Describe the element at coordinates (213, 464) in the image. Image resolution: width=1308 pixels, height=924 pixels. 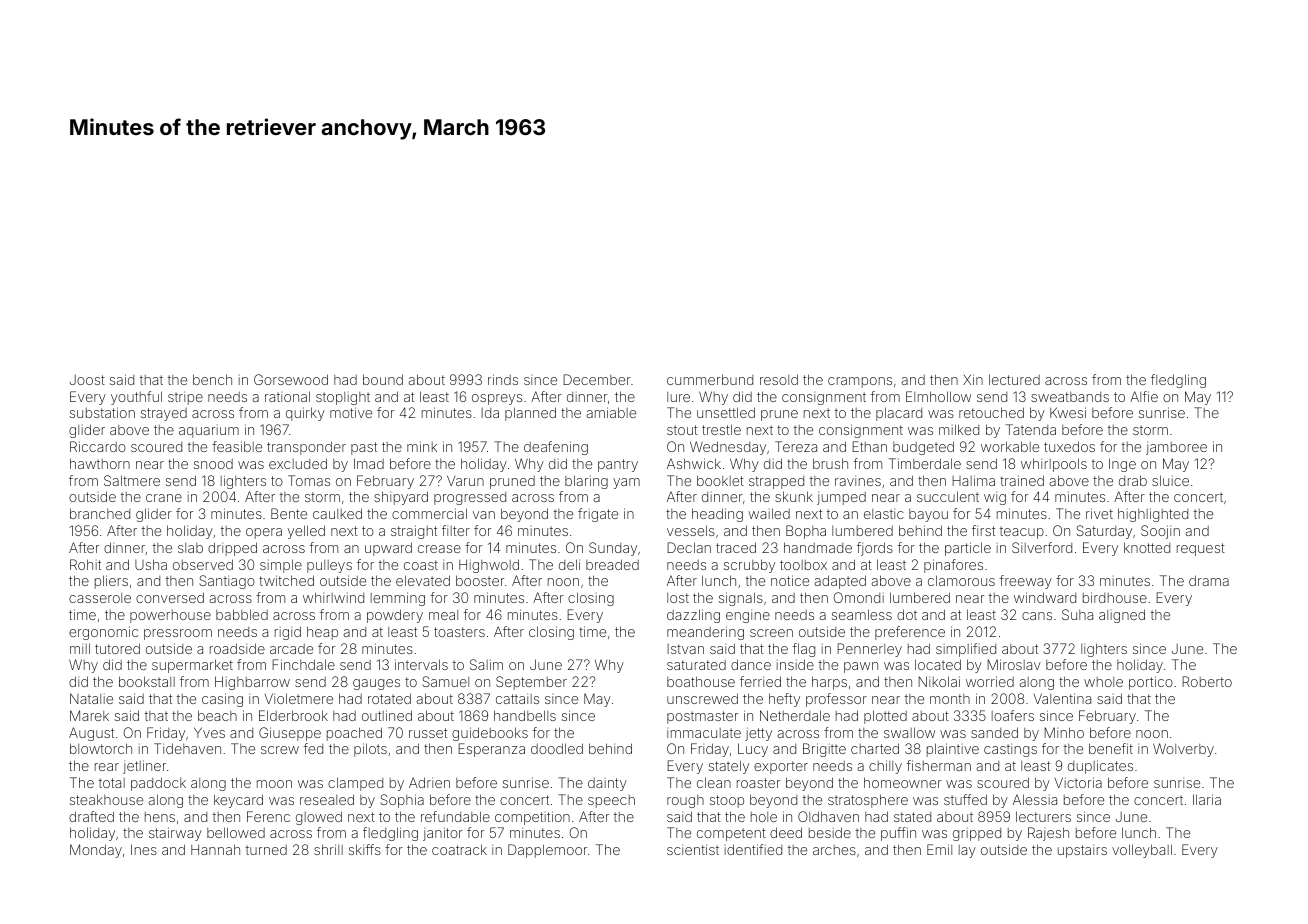
I see `snood` at that location.
